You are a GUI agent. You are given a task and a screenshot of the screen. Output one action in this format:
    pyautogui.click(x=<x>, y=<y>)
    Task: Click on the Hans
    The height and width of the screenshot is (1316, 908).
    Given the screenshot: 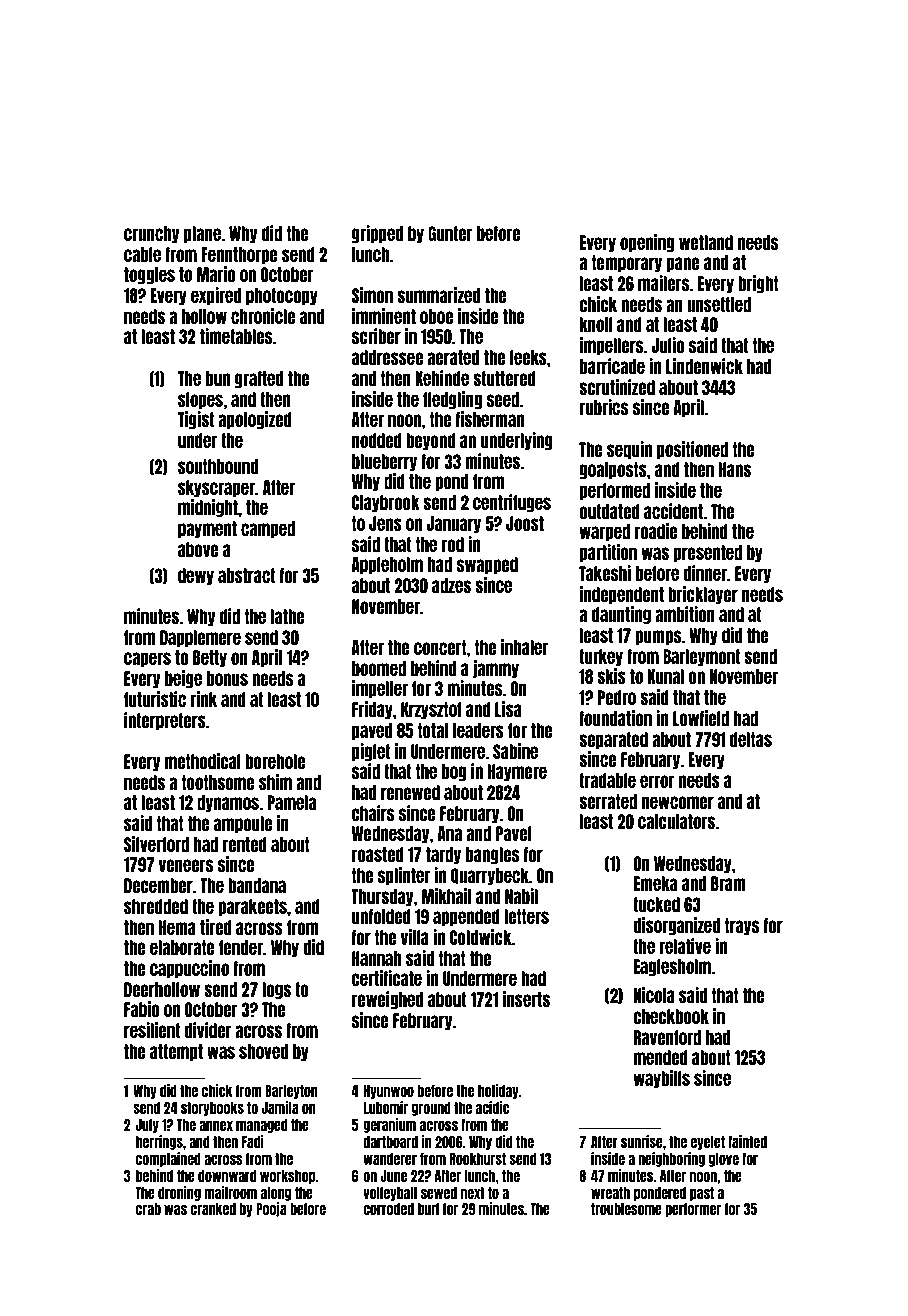 What is the action you would take?
    pyautogui.click(x=735, y=469)
